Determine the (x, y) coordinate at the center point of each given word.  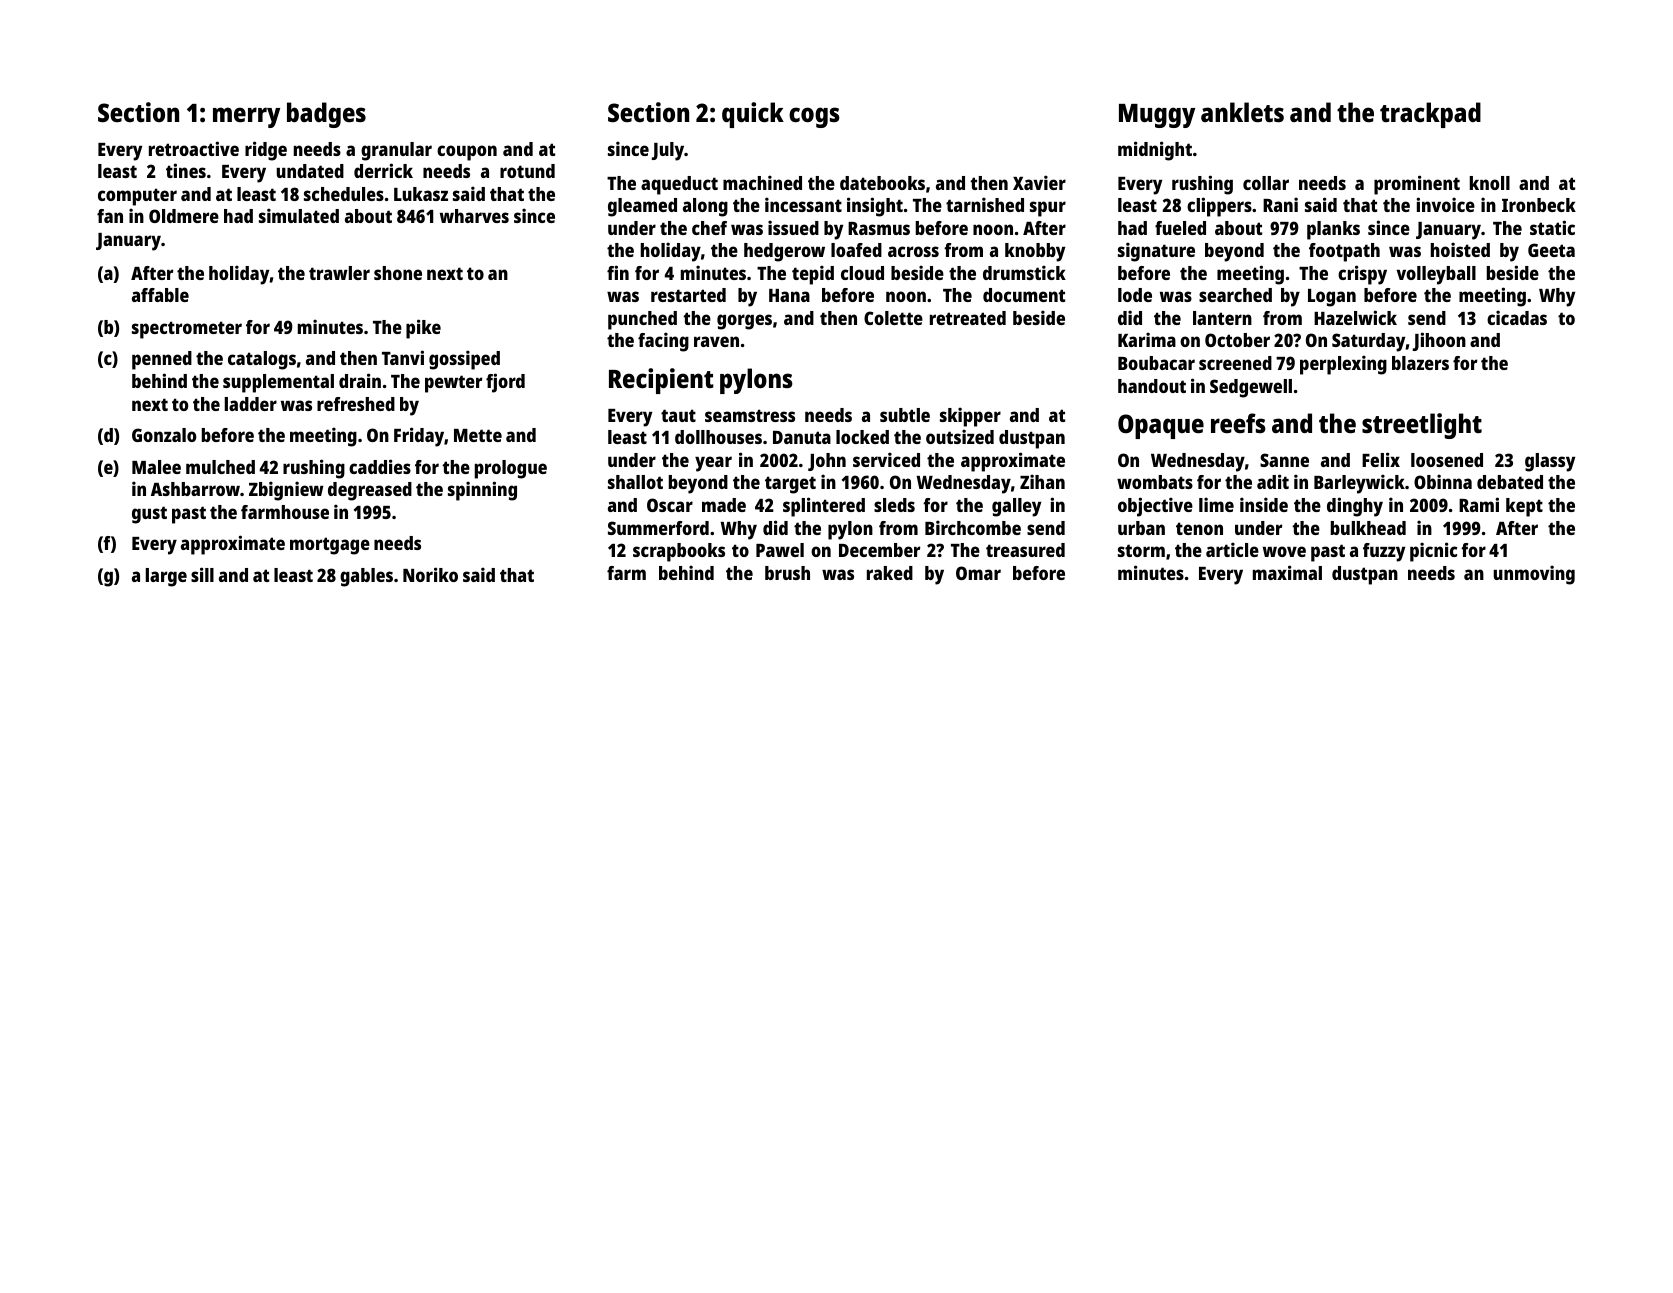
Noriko (430, 574)
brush (787, 573)
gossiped (464, 360)
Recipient (661, 381)
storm (1141, 550)
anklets (1242, 112)
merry (246, 117)
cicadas (1517, 317)
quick (753, 115)
